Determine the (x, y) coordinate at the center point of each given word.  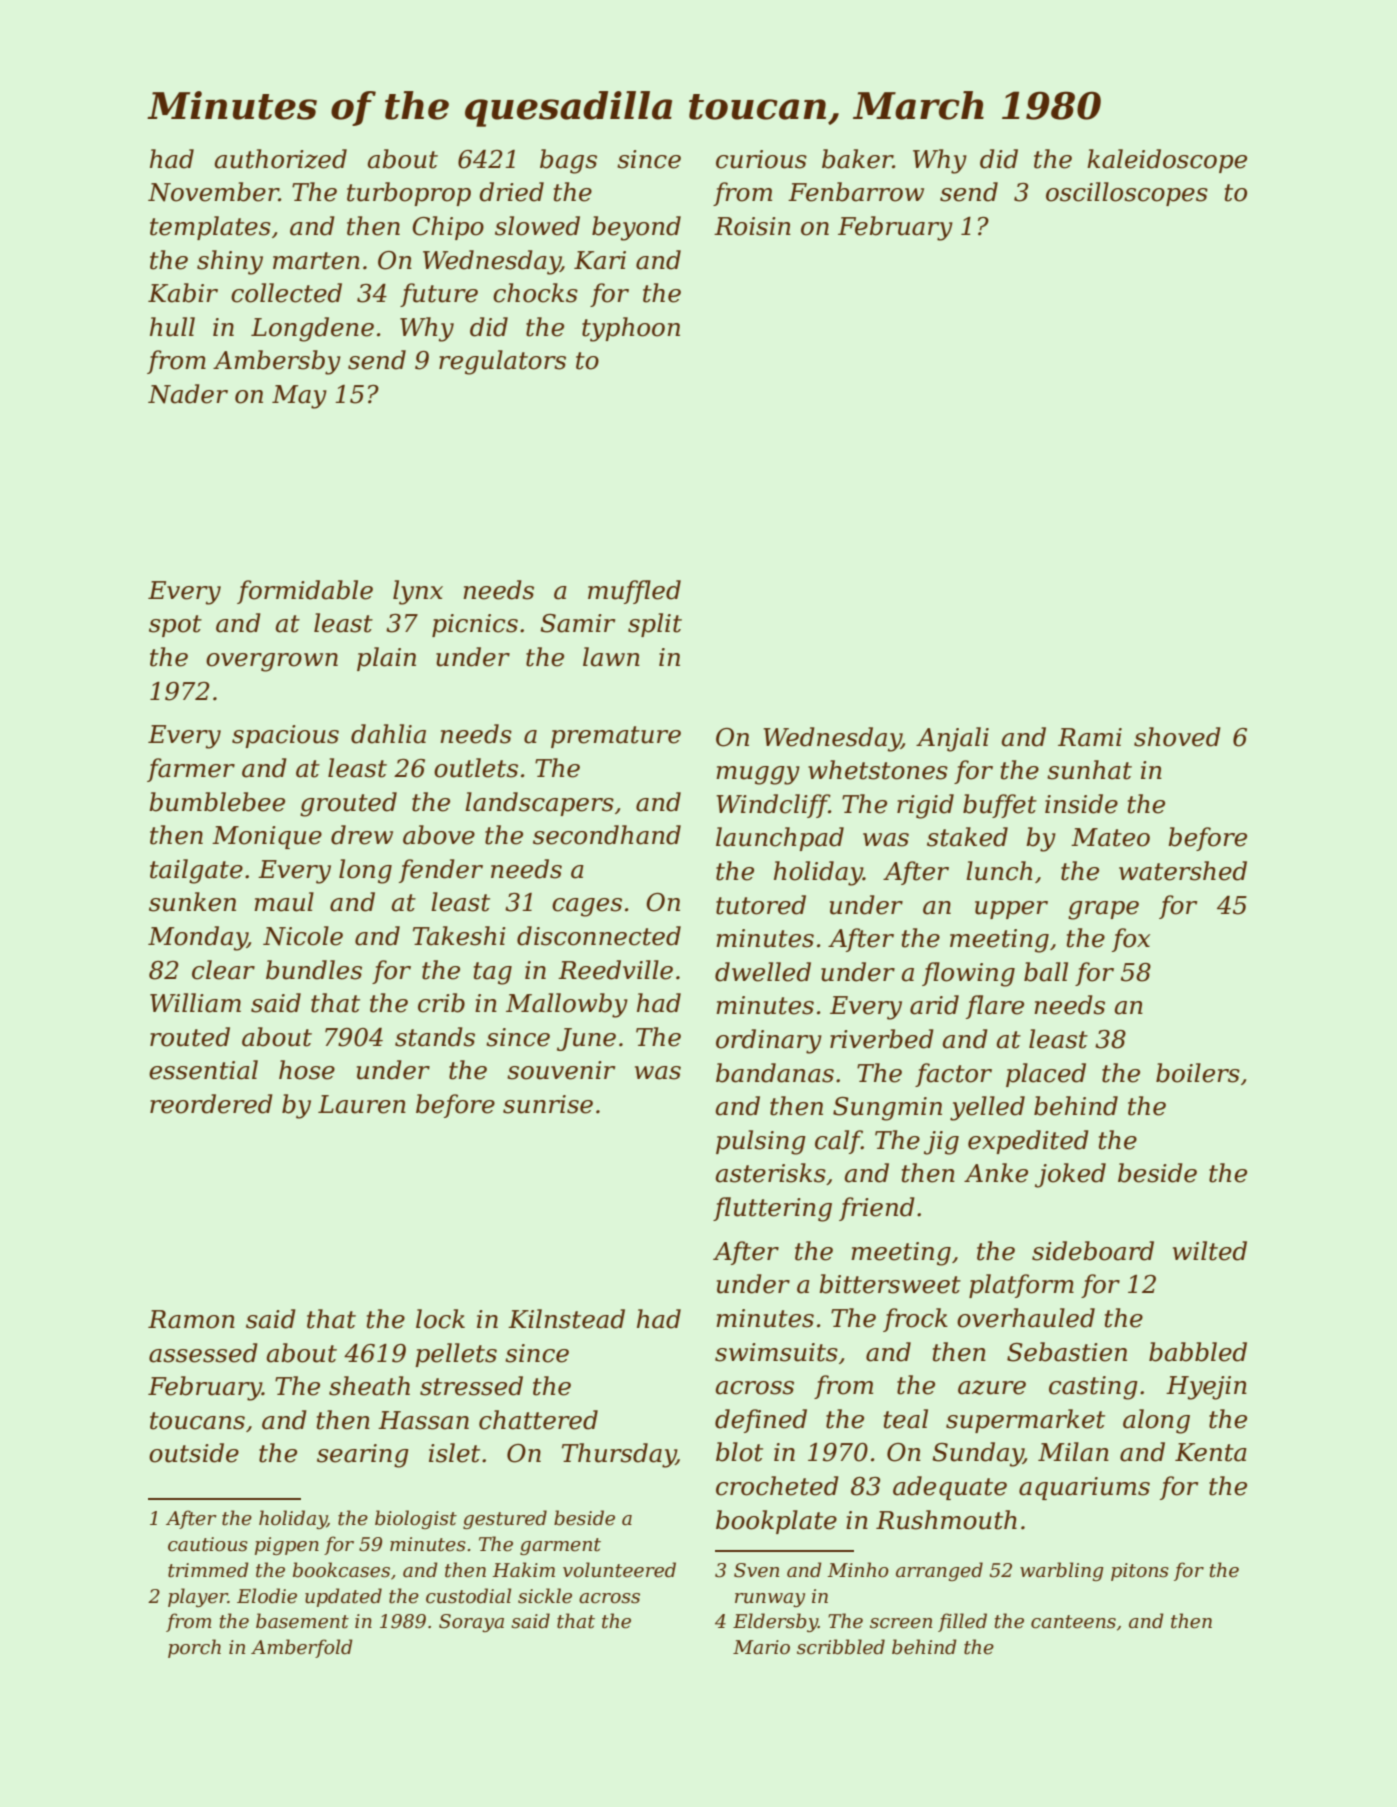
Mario (761, 1647)
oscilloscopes (1127, 194)
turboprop (409, 194)
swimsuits (776, 1352)
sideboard (1093, 1251)
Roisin (752, 226)
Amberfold (302, 1648)
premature (616, 737)
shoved (1177, 737)
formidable (305, 592)
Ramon (191, 1319)
